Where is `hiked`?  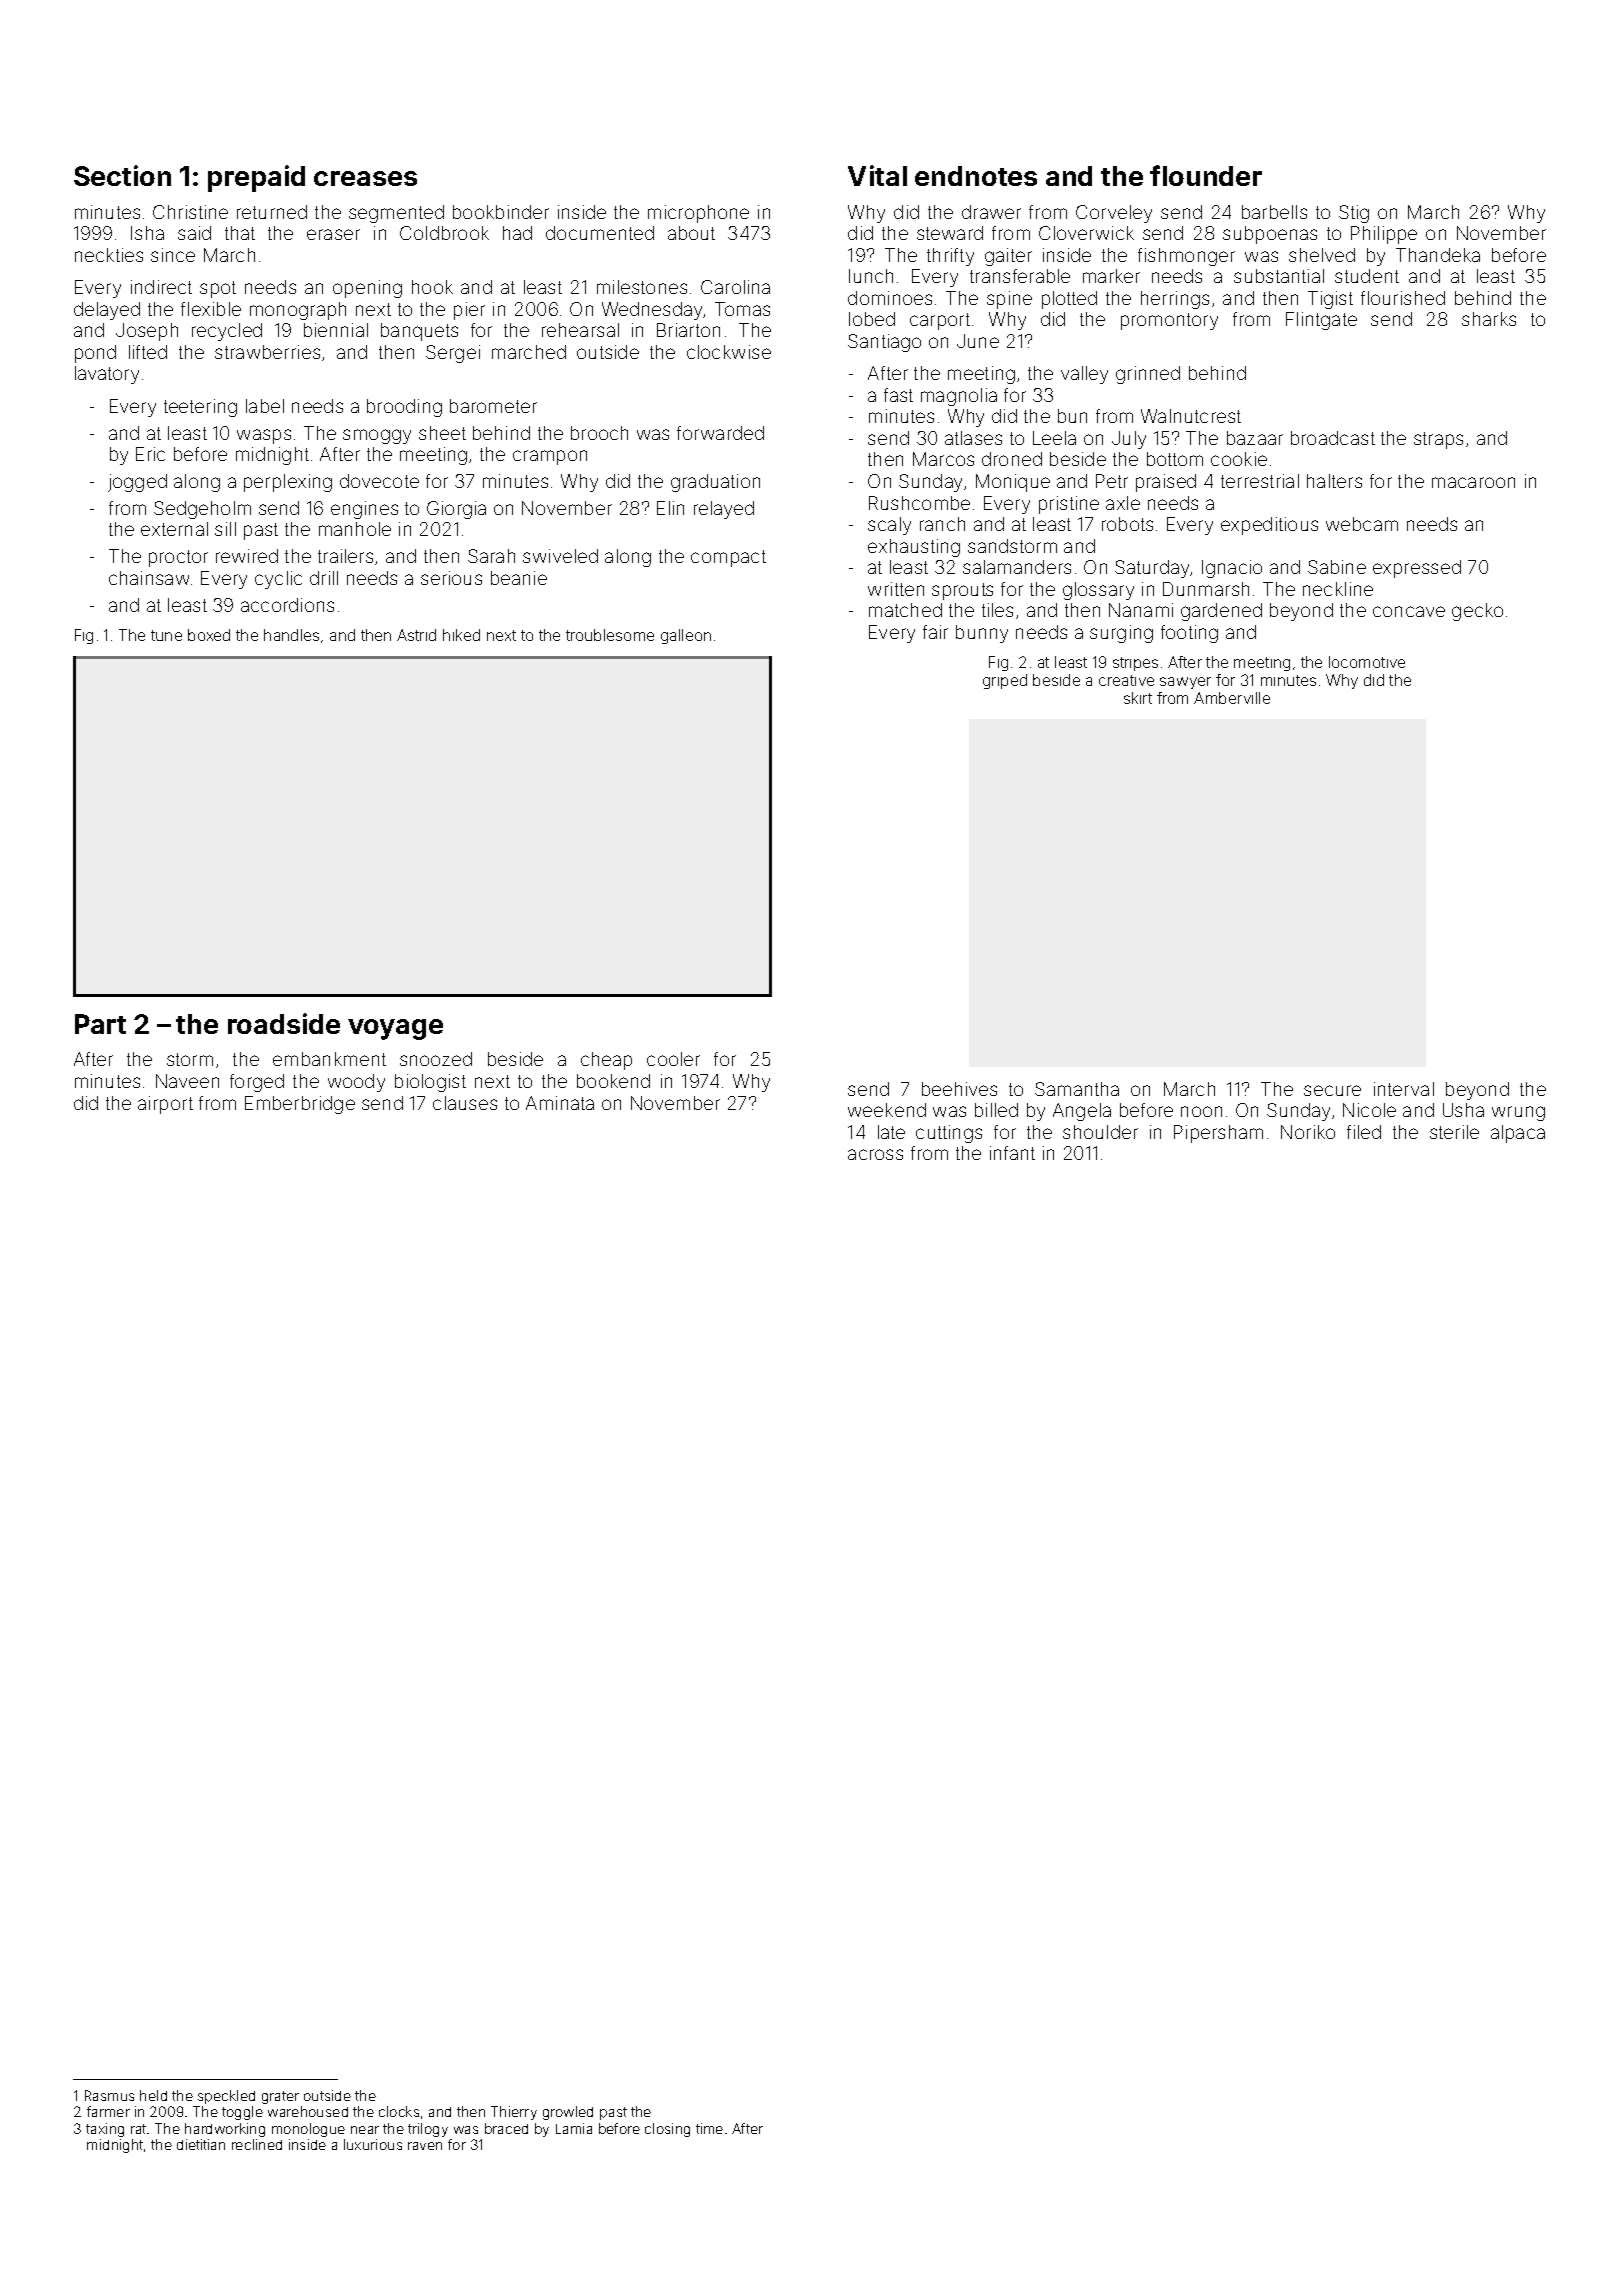 hiked is located at coordinates (461, 635).
